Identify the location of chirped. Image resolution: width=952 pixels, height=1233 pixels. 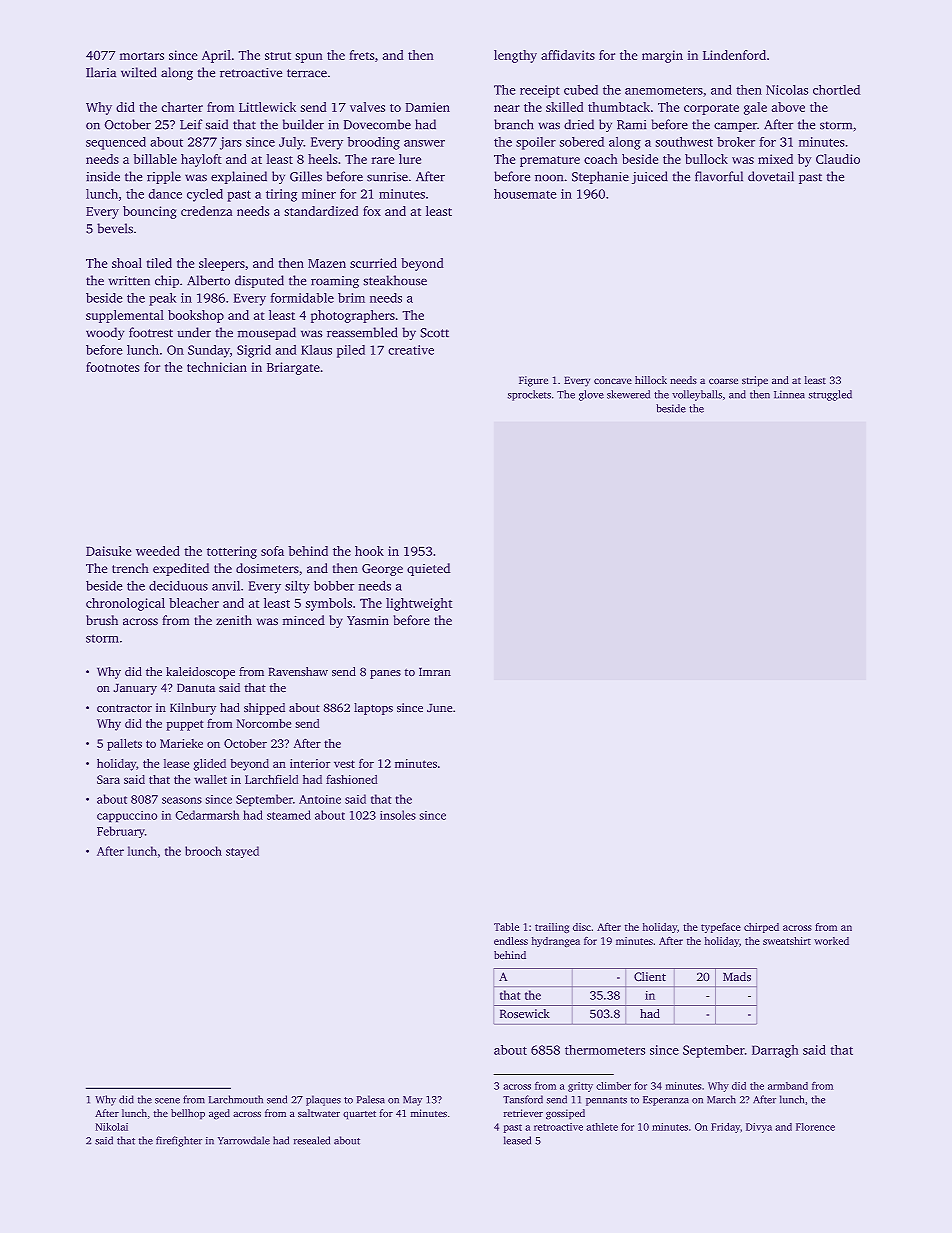
(761, 928).
